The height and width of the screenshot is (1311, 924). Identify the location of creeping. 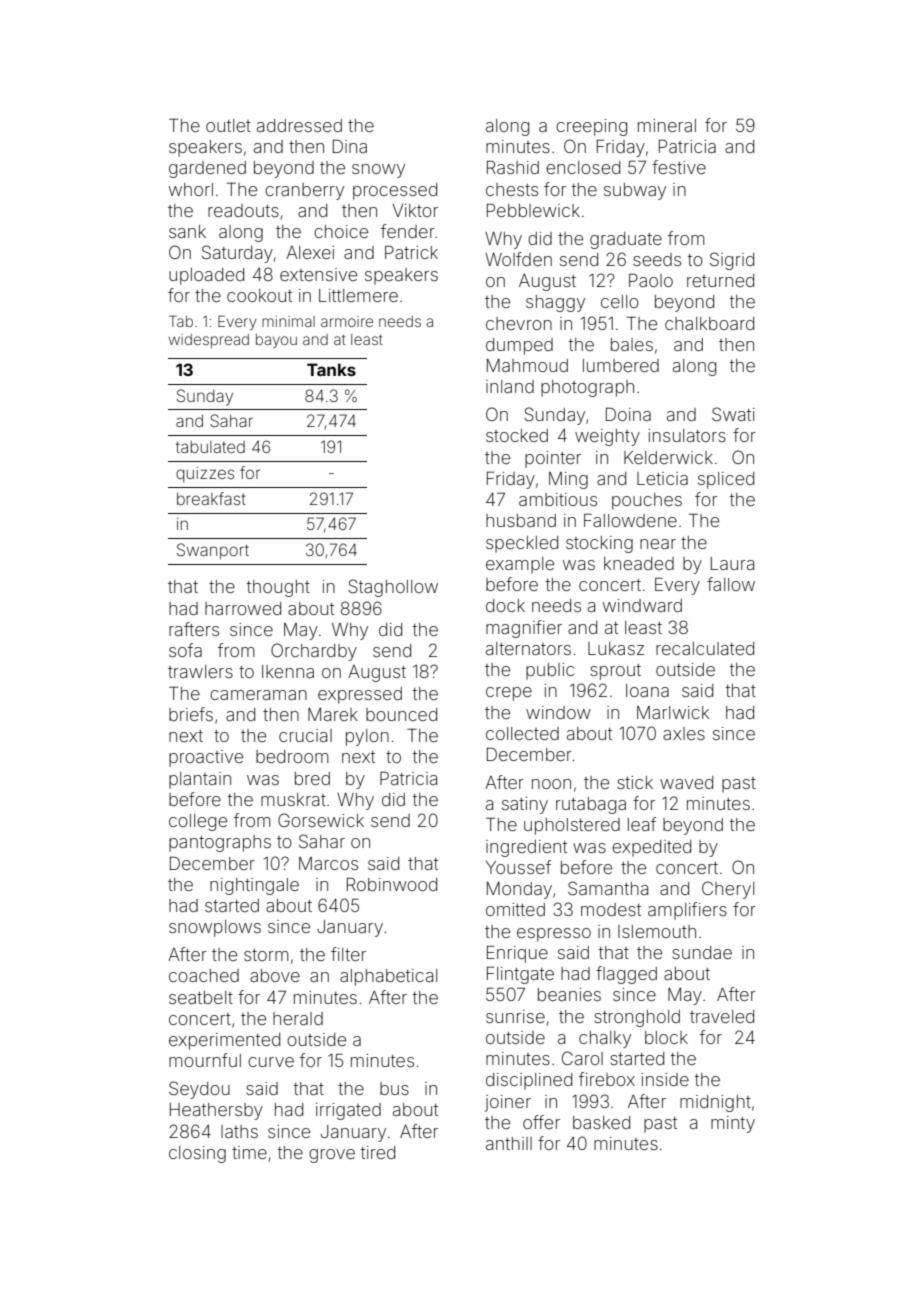
(591, 127).
